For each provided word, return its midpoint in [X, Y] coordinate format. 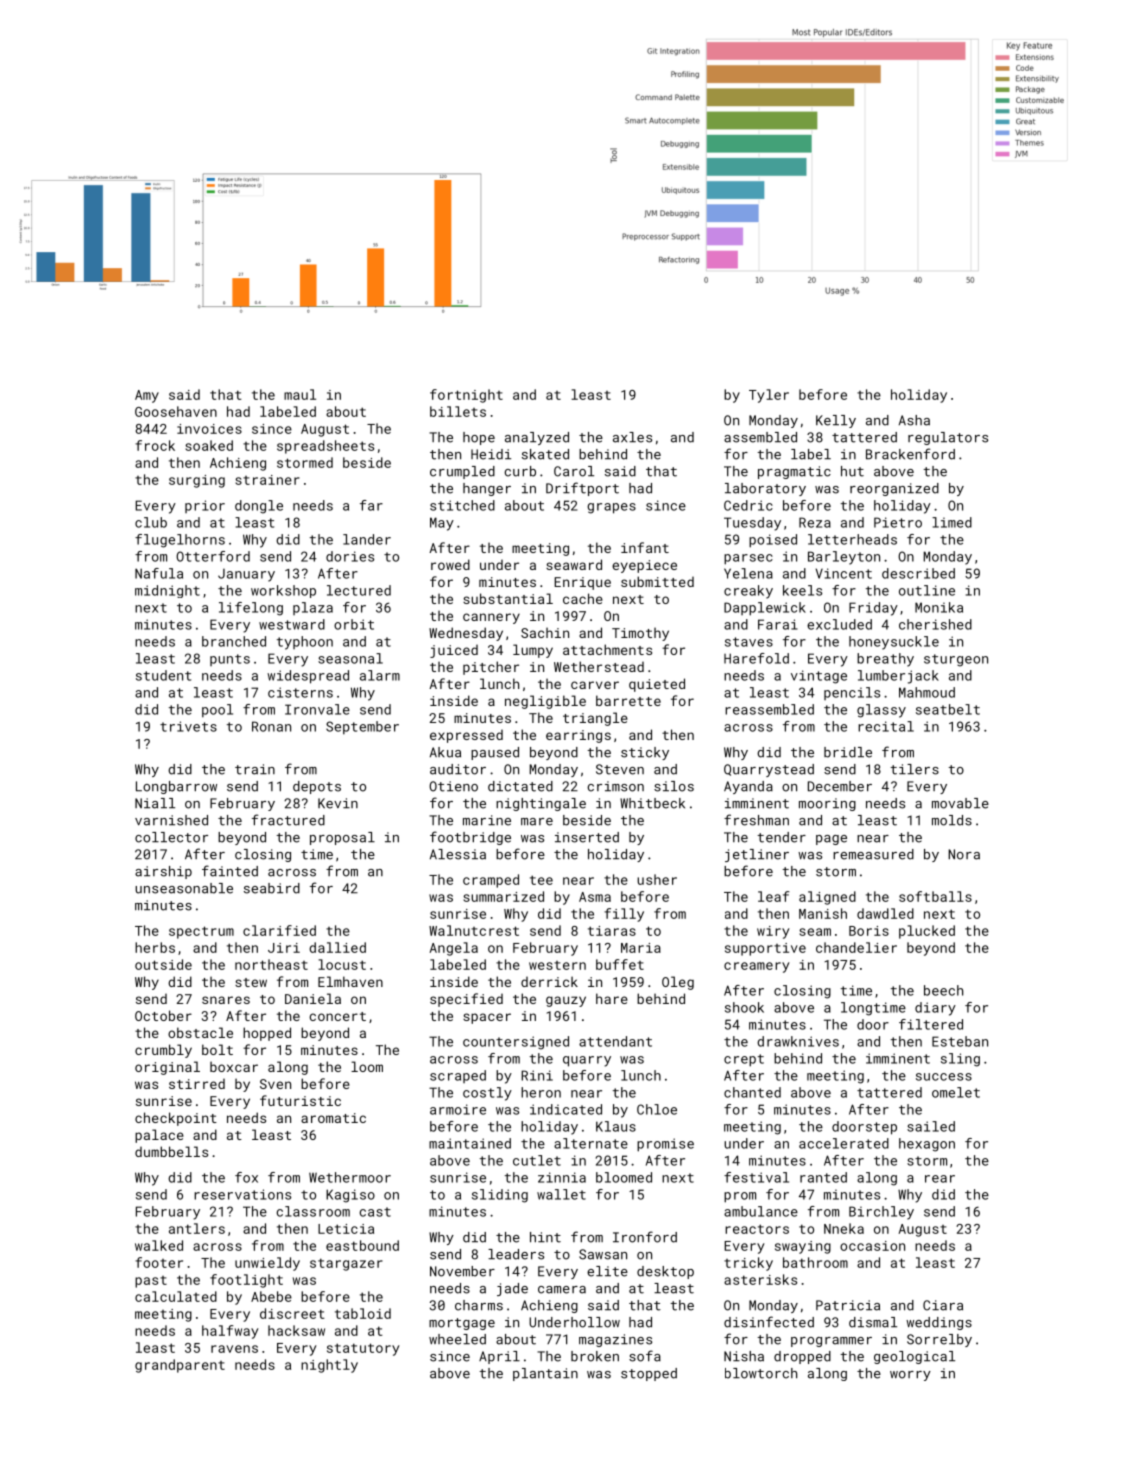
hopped [267, 1034]
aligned [827, 898]
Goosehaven [176, 411]
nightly [329, 1366]
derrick [549, 981]
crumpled [462, 472]
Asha [914, 420]
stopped [649, 1374]
